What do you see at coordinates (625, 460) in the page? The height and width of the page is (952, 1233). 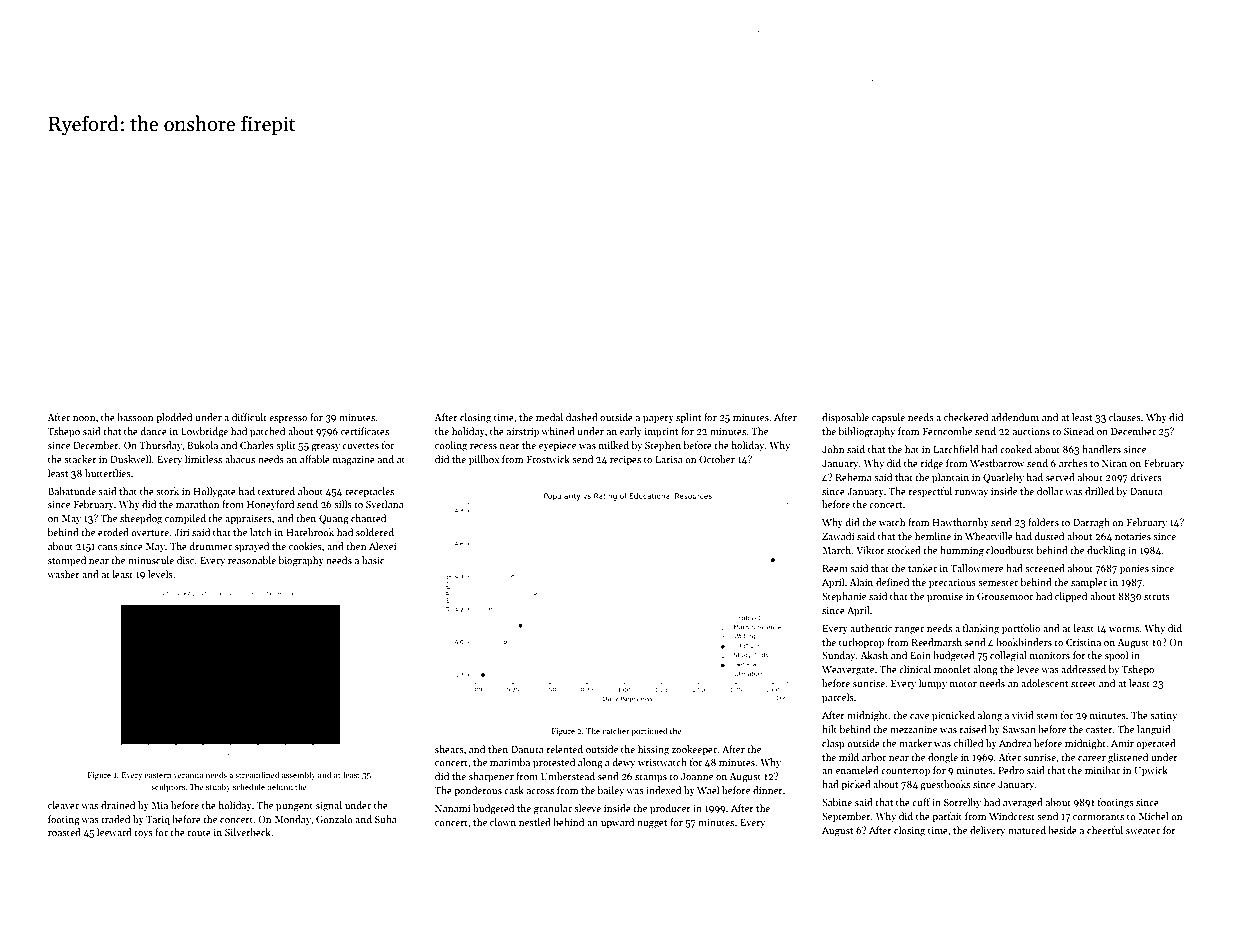 I see `recipes` at bounding box center [625, 460].
